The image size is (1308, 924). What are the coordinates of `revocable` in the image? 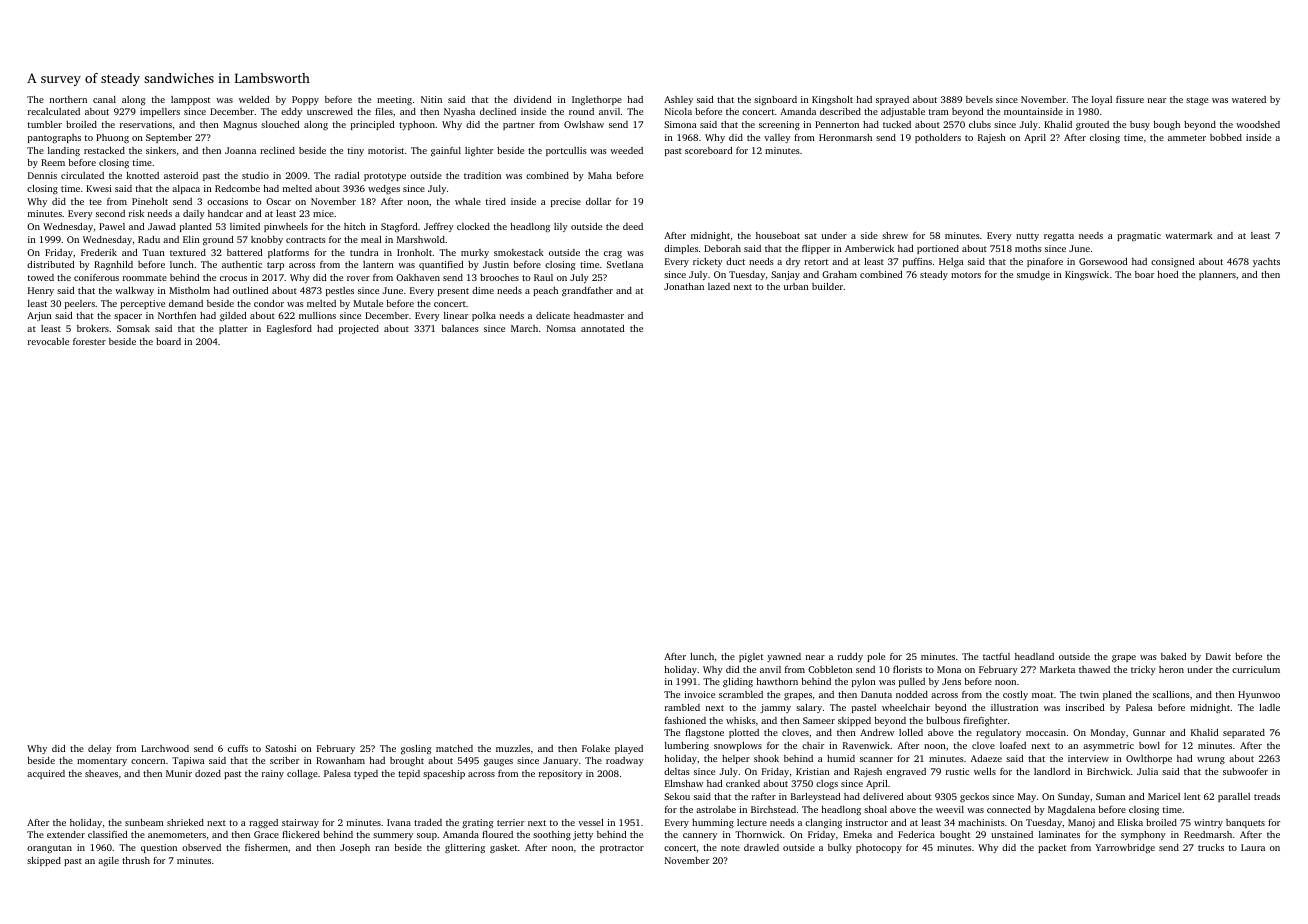 It's located at (48, 341).
